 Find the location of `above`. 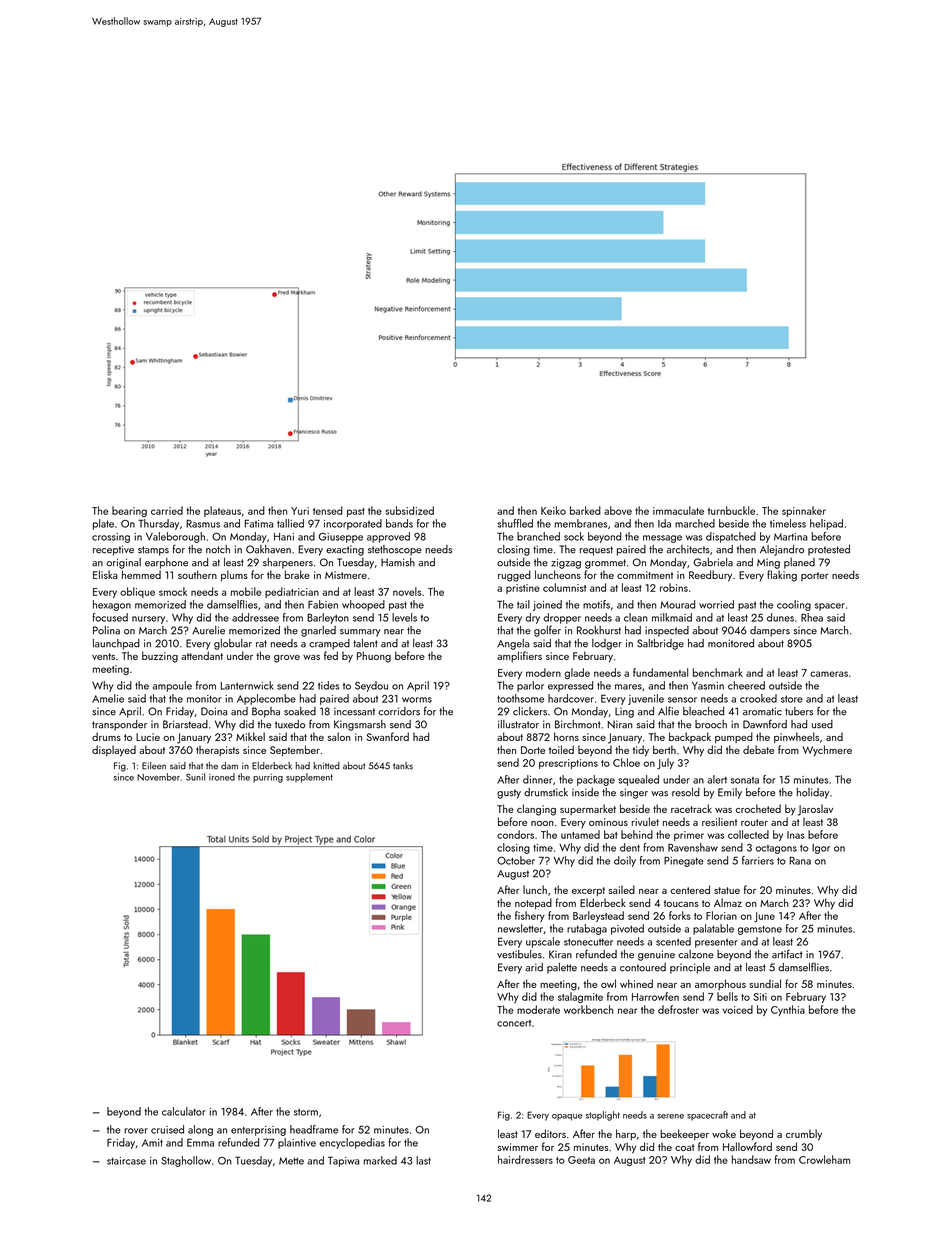

above is located at coordinates (618, 510).
